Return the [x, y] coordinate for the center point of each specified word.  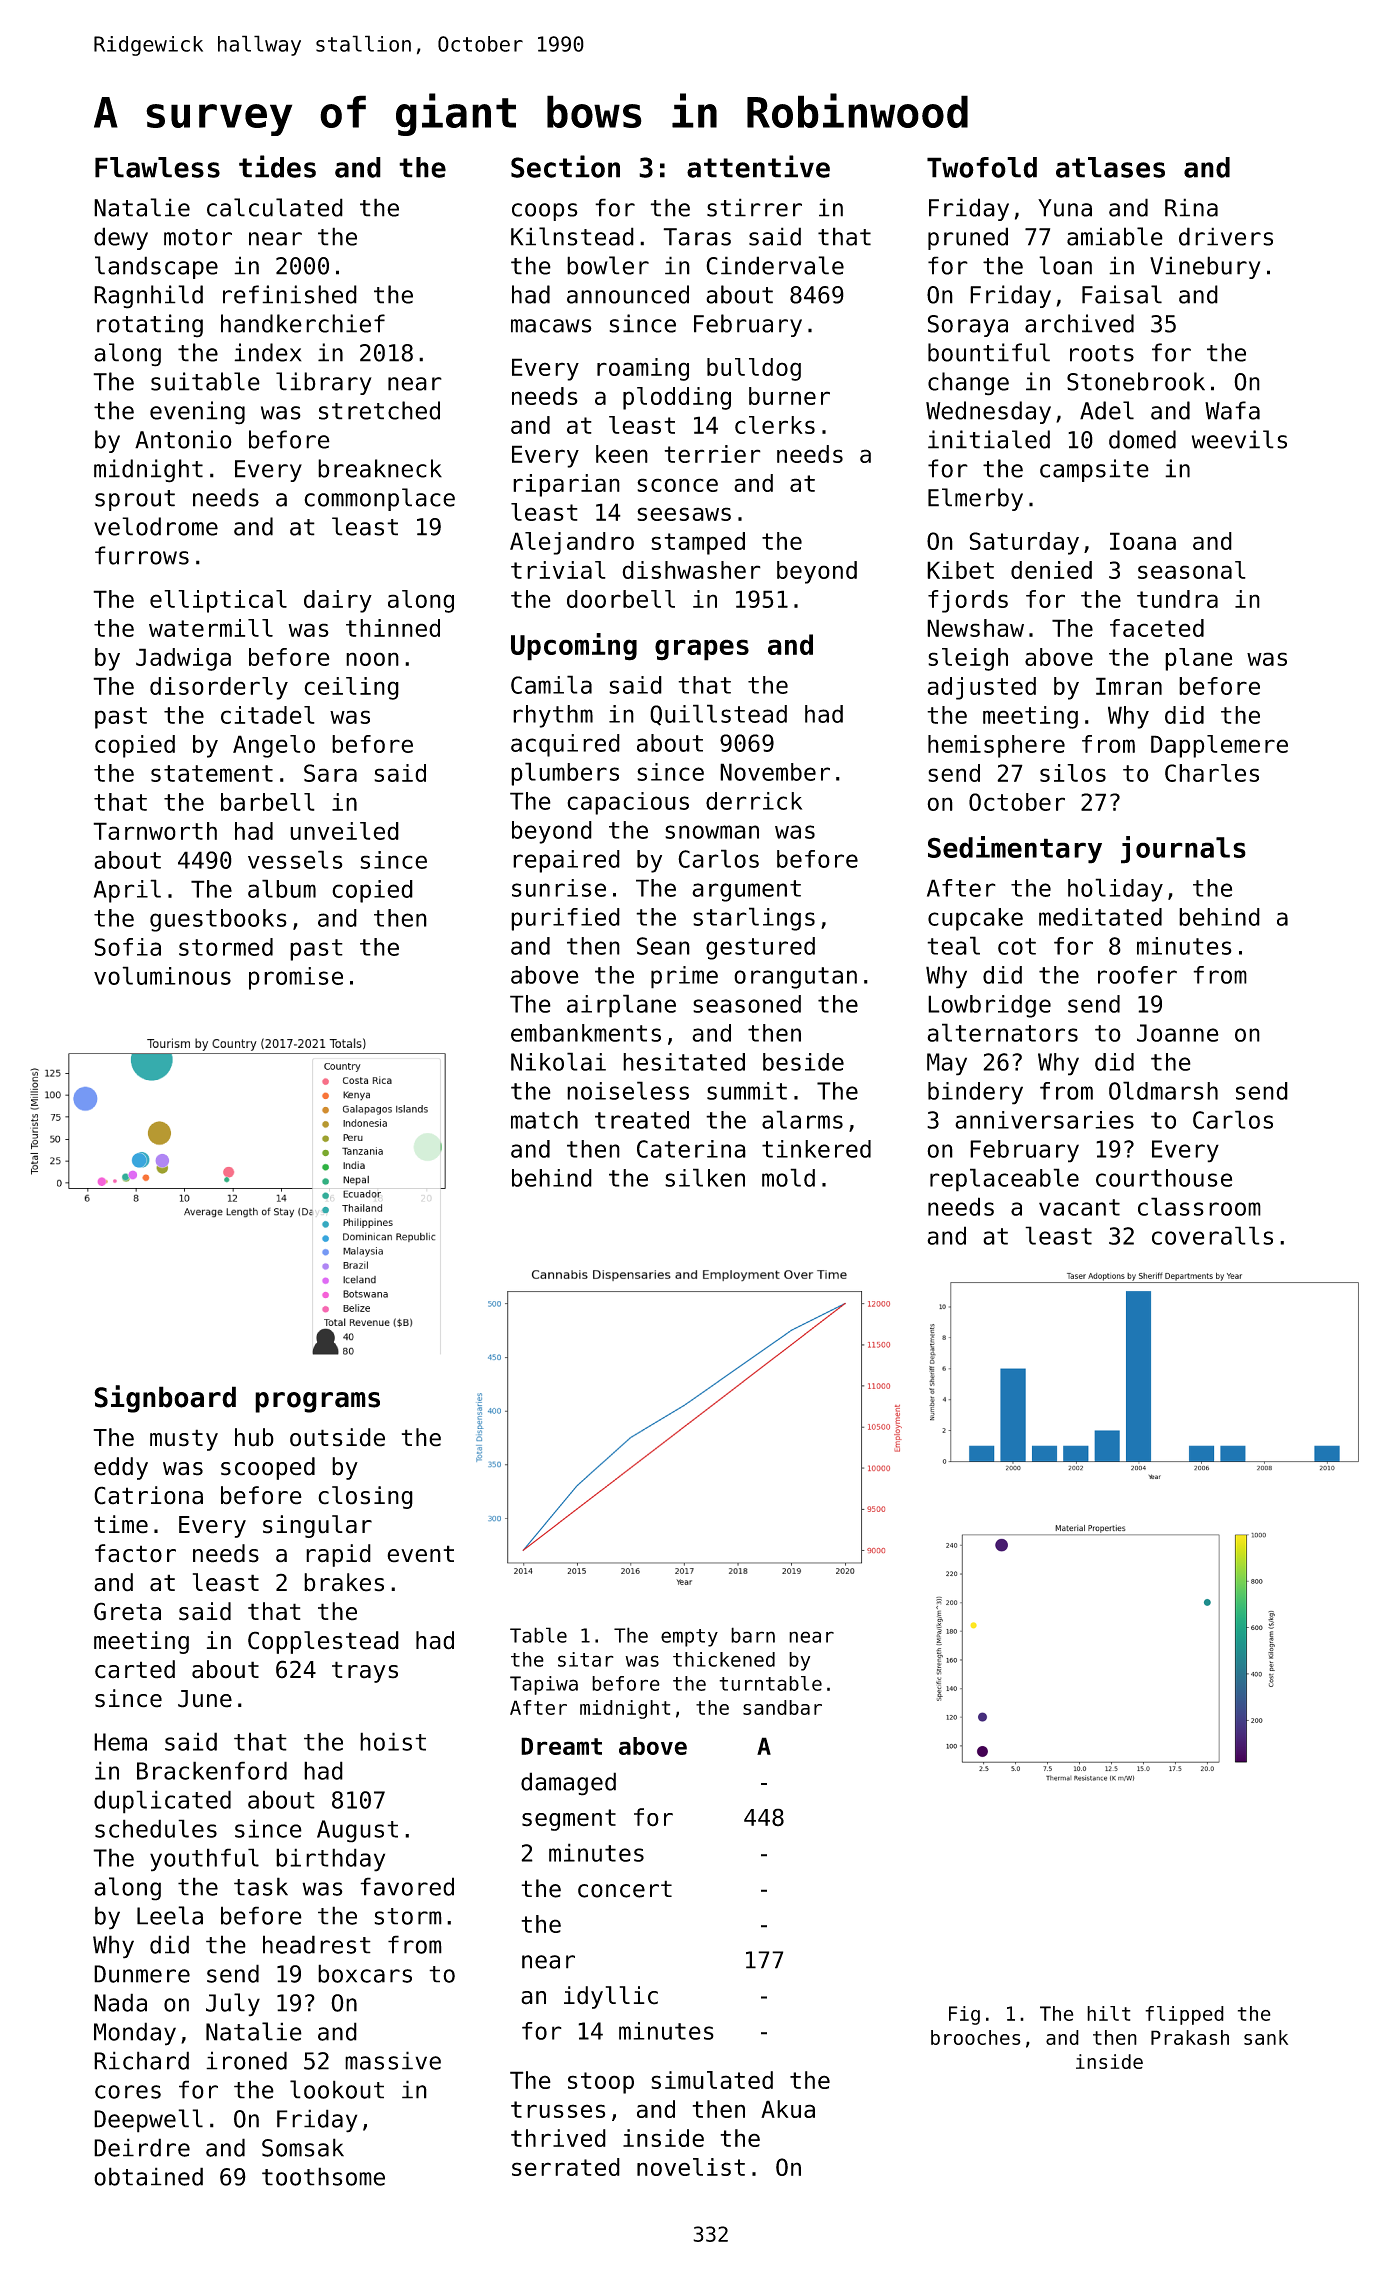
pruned [968, 238]
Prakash [1190, 2037]
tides [277, 166]
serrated [566, 2167]
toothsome [323, 2176]
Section [565, 166]
